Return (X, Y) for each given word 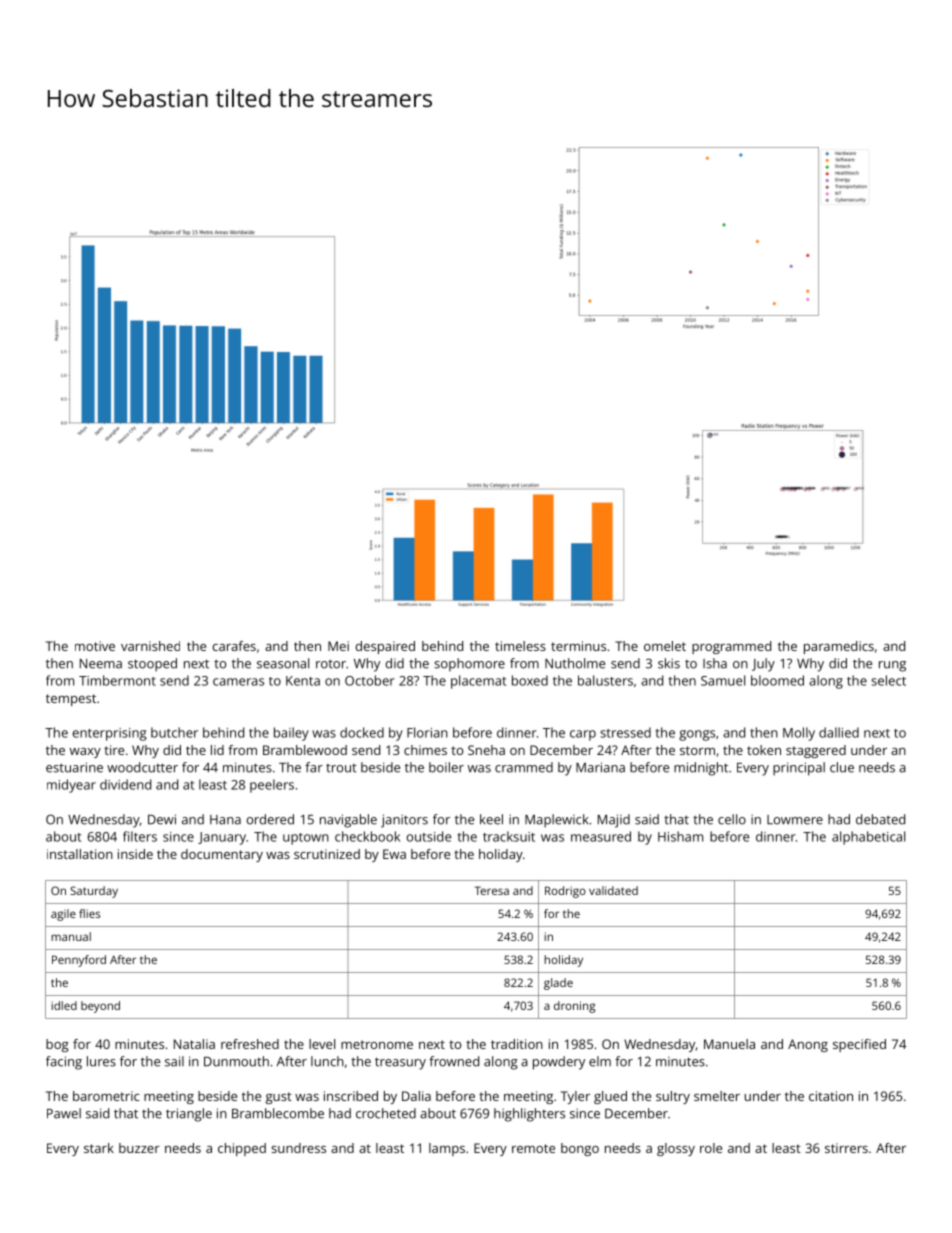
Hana (225, 820)
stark (99, 1148)
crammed (524, 767)
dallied (839, 732)
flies (89, 913)
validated (613, 890)
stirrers (846, 1148)
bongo (580, 1149)
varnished (150, 646)
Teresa (492, 890)
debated (880, 819)
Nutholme (575, 663)
